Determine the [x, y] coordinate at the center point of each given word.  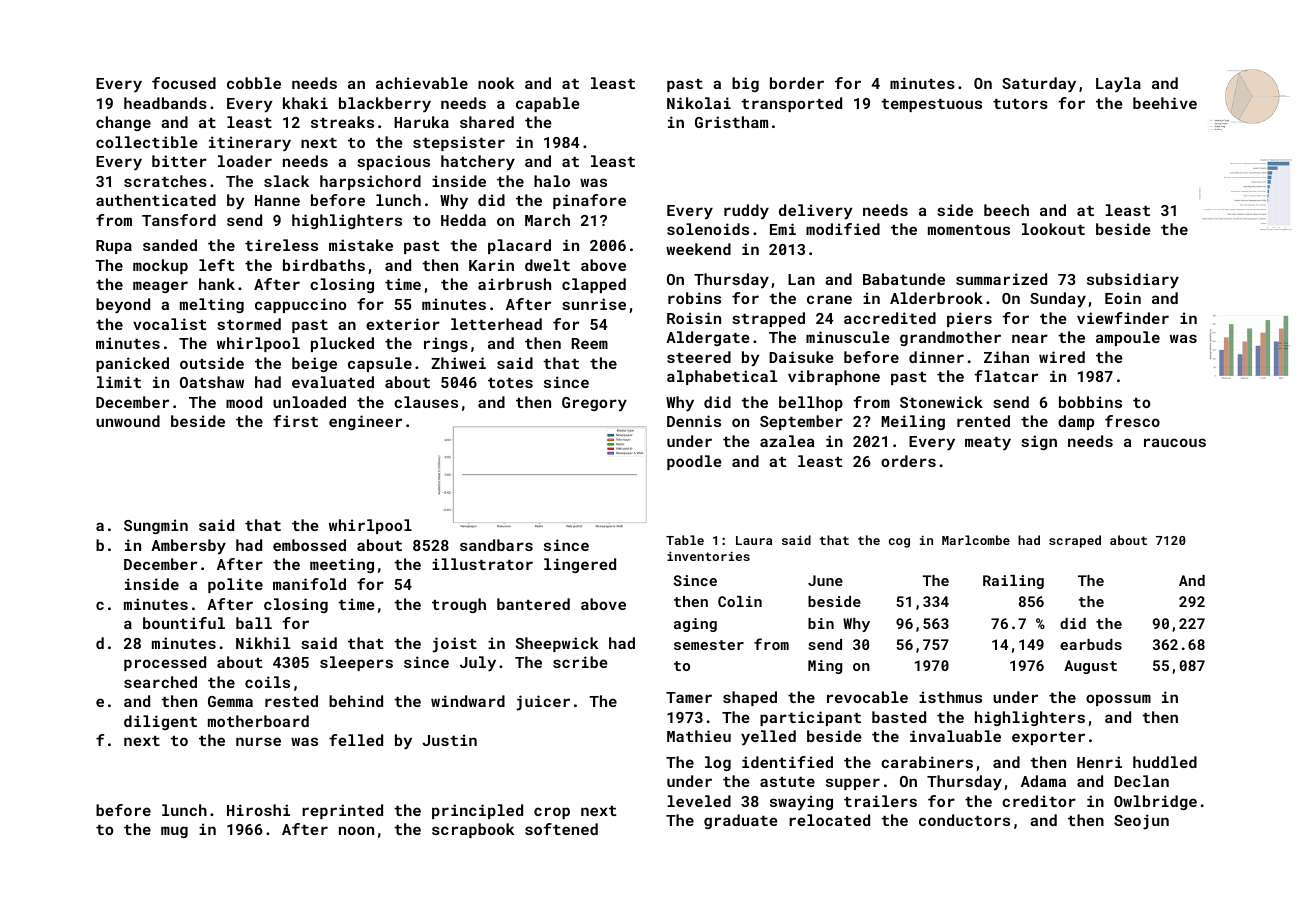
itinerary [250, 143]
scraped [1075, 541]
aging [695, 625]
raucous [1175, 442]
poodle [694, 462]
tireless [281, 245]
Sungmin [156, 526]
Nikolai [699, 103]
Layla [1118, 84]
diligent [160, 722]
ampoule [1128, 338]
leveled [699, 801]
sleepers [356, 663]
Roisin [694, 318]
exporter [1048, 738]
